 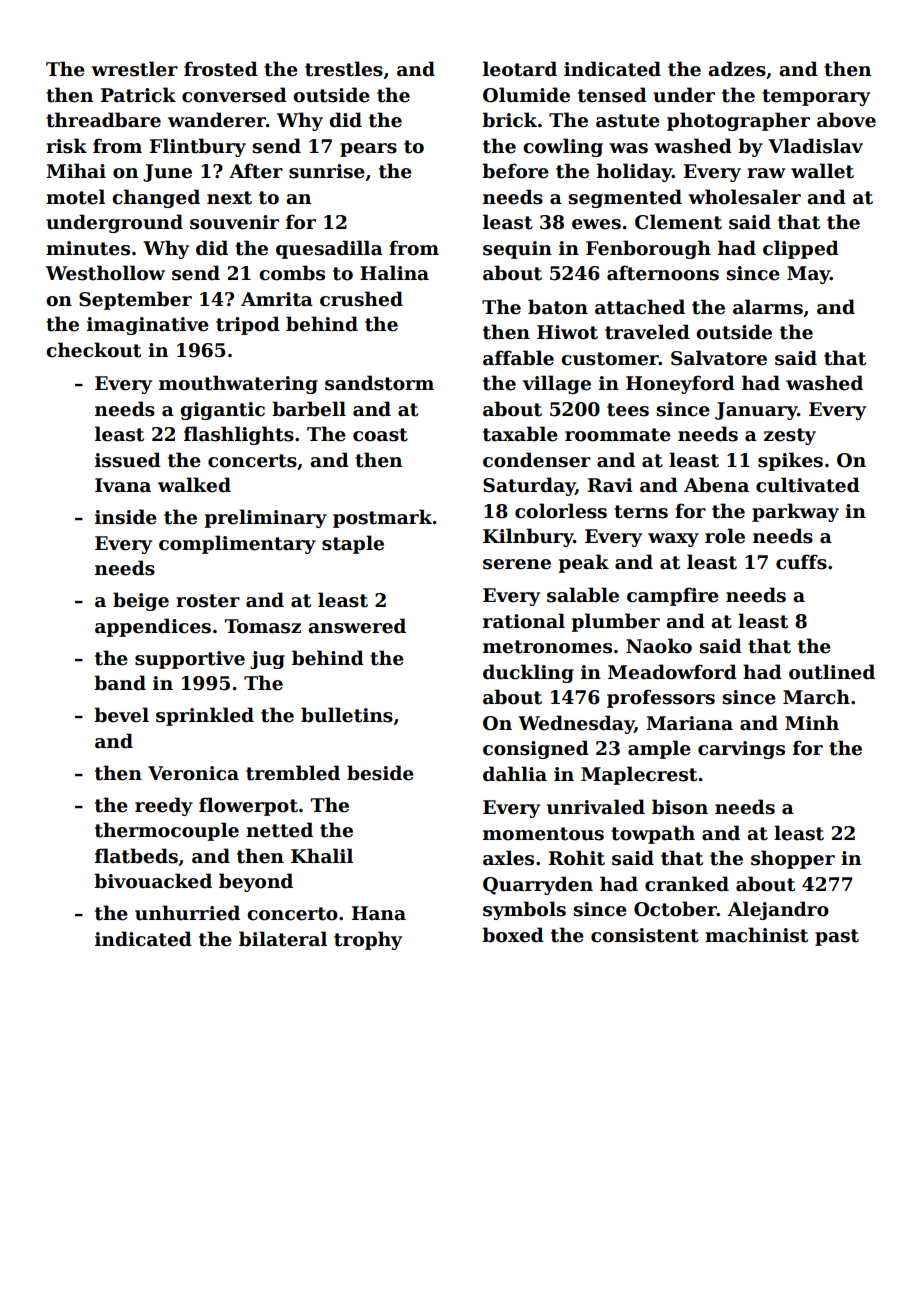 What do you see at coordinates (221, 69) in the screenshot?
I see `frosted` at bounding box center [221, 69].
